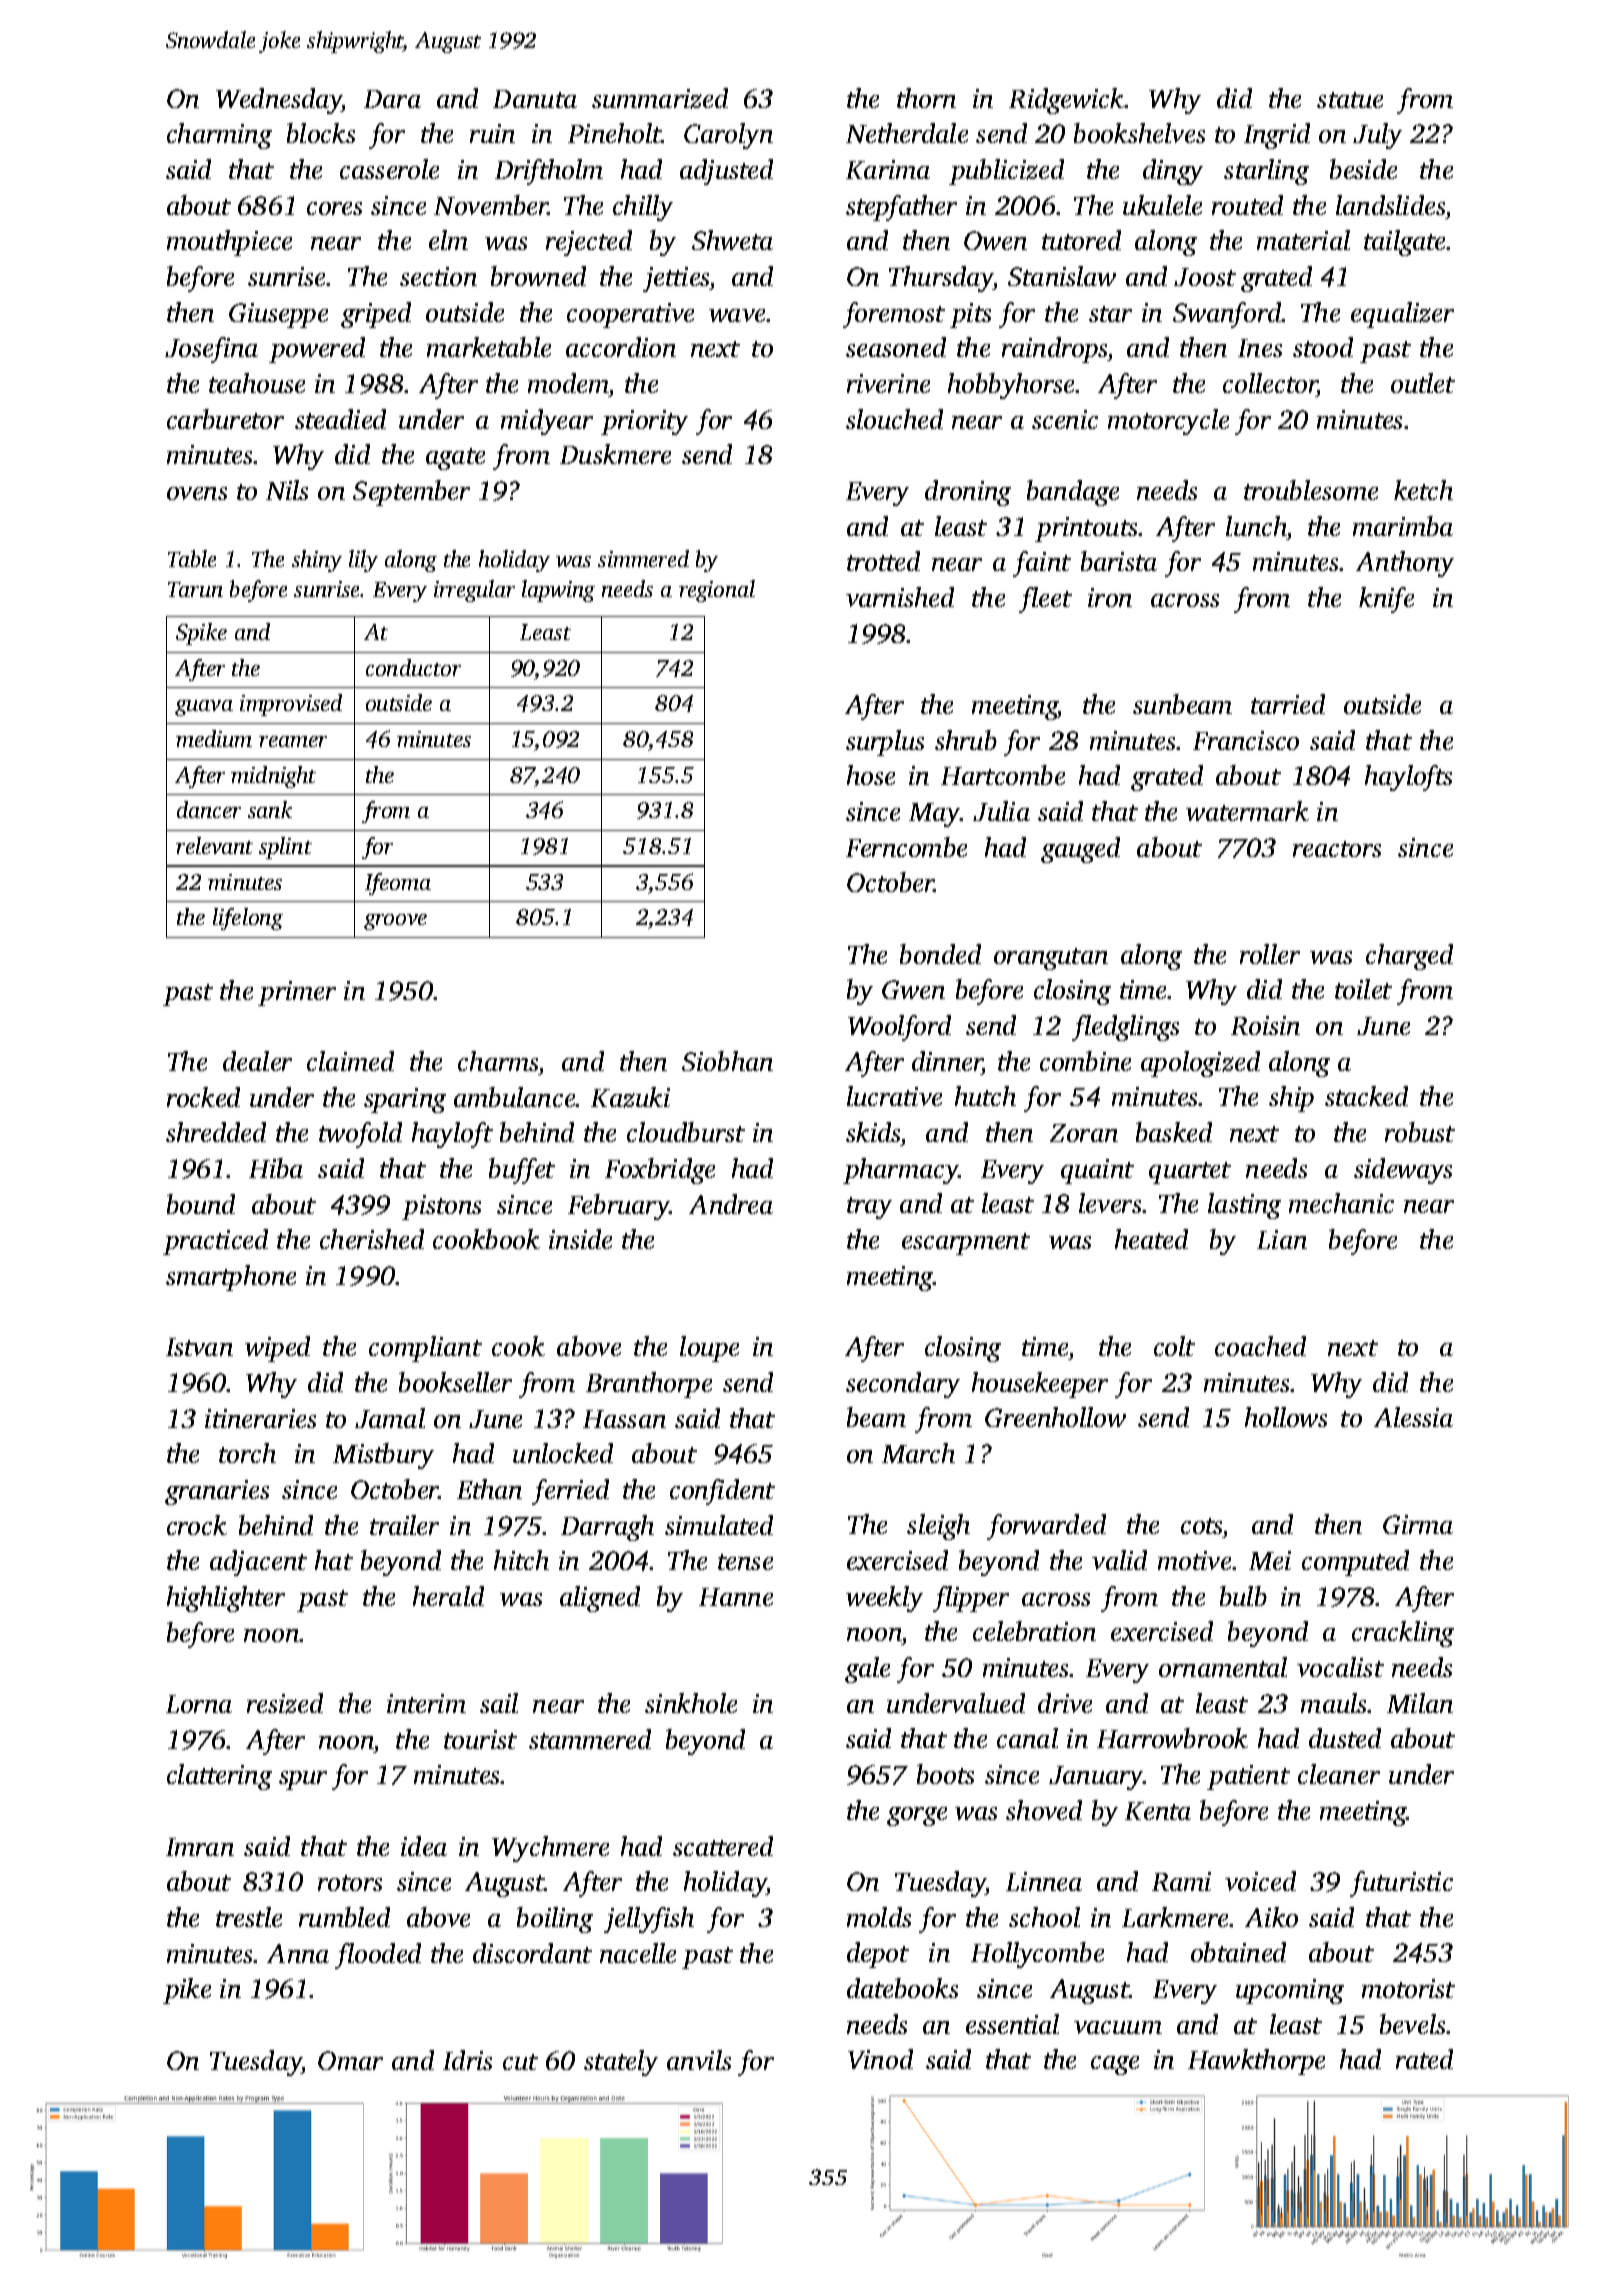 The height and width of the screenshot is (2292, 1620). Describe the element at coordinates (219, 136) in the screenshot. I see `charming` at that location.
